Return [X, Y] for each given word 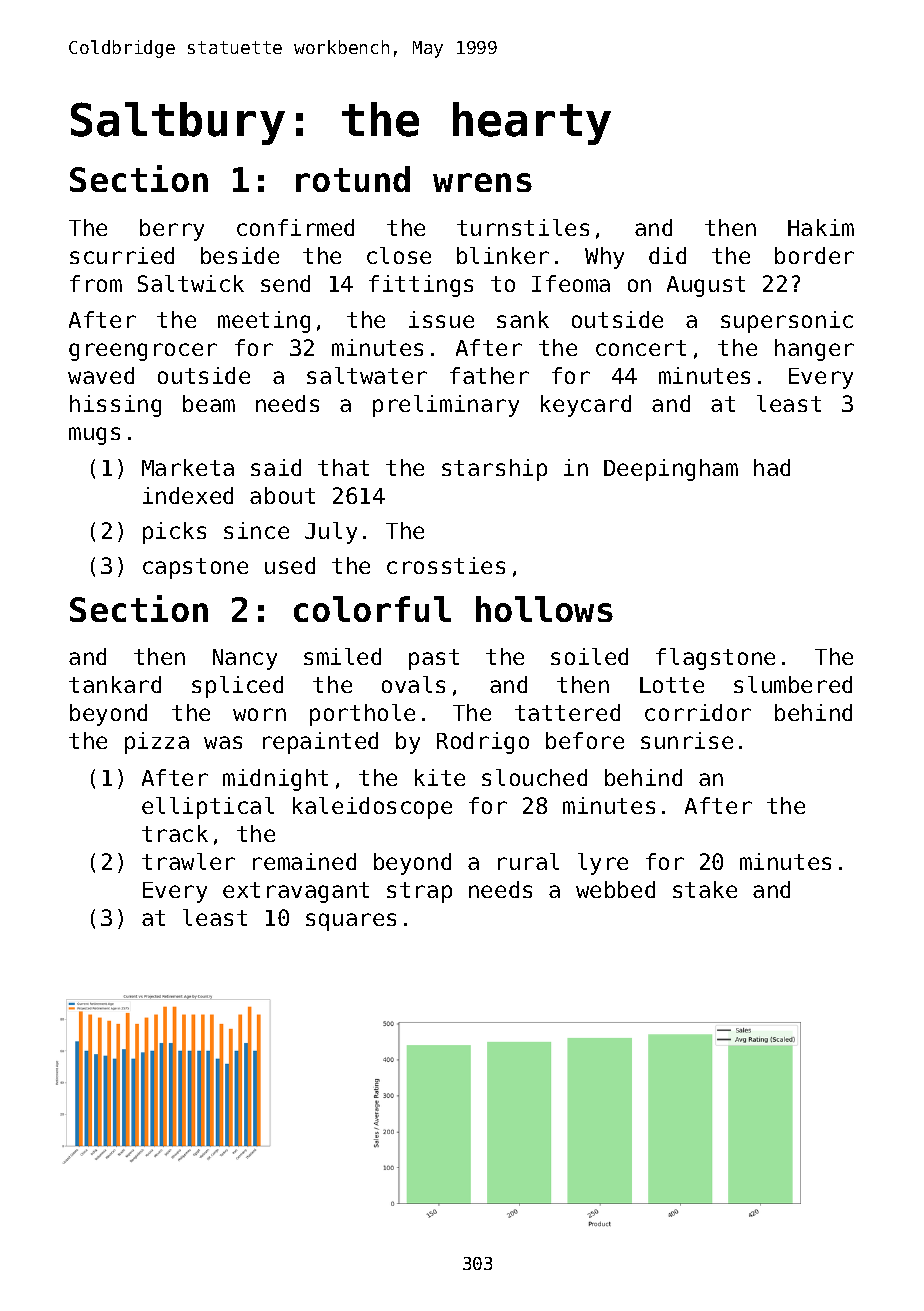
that [343, 467]
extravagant [296, 892]
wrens [482, 182]
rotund [353, 179]
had [772, 467]
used [290, 565]
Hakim [821, 227]
